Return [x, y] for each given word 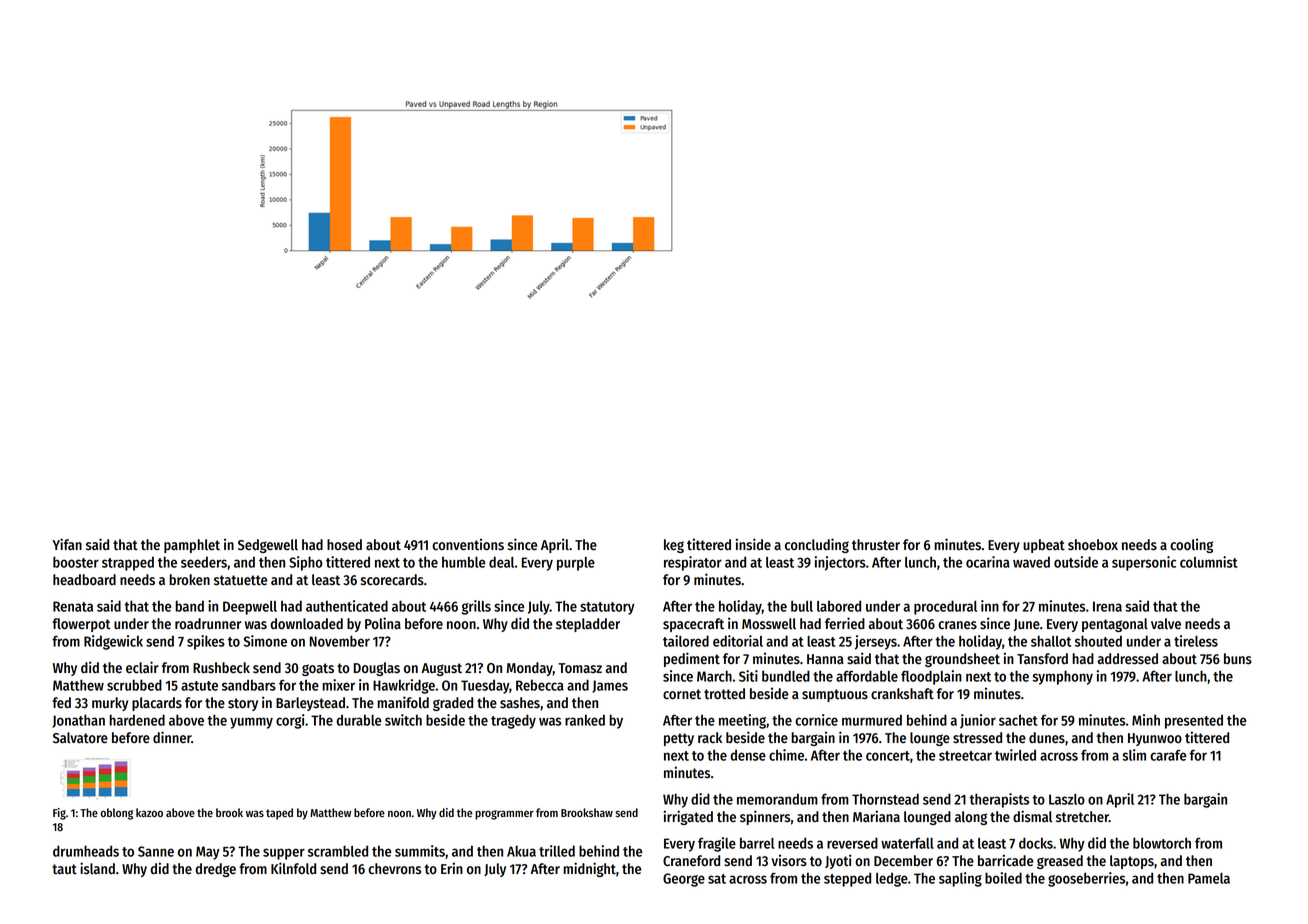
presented [1194, 722]
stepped [847, 879]
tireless [1196, 641]
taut [64, 869]
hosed [344, 545]
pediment [692, 659]
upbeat [1044, 546]
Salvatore [80, 738]
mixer [338, 685]
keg [674, 546]
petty [679, 739]
